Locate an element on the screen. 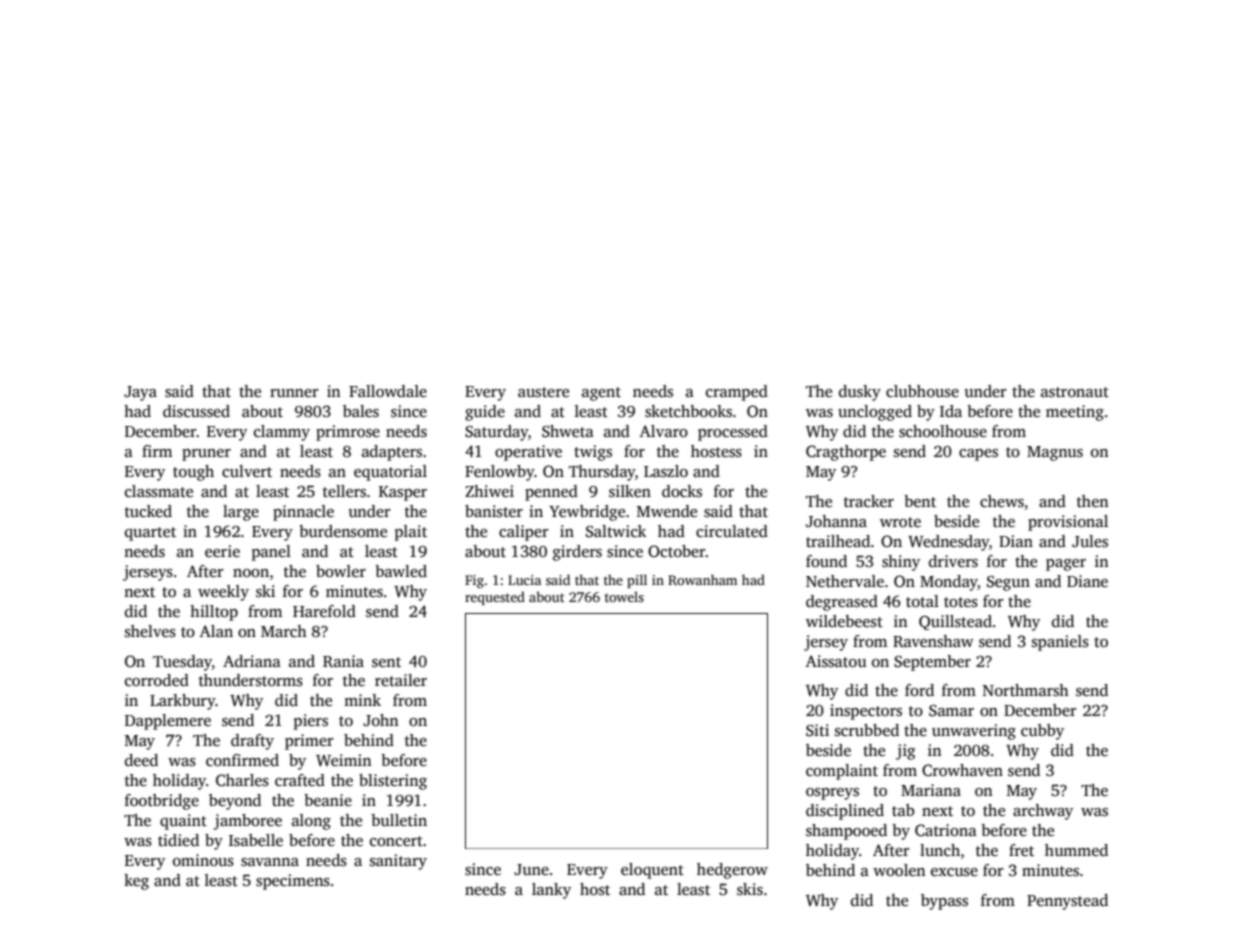 The height and width of the screenshot is (952, 1233). clammy is located at coordinates (282, 433).
